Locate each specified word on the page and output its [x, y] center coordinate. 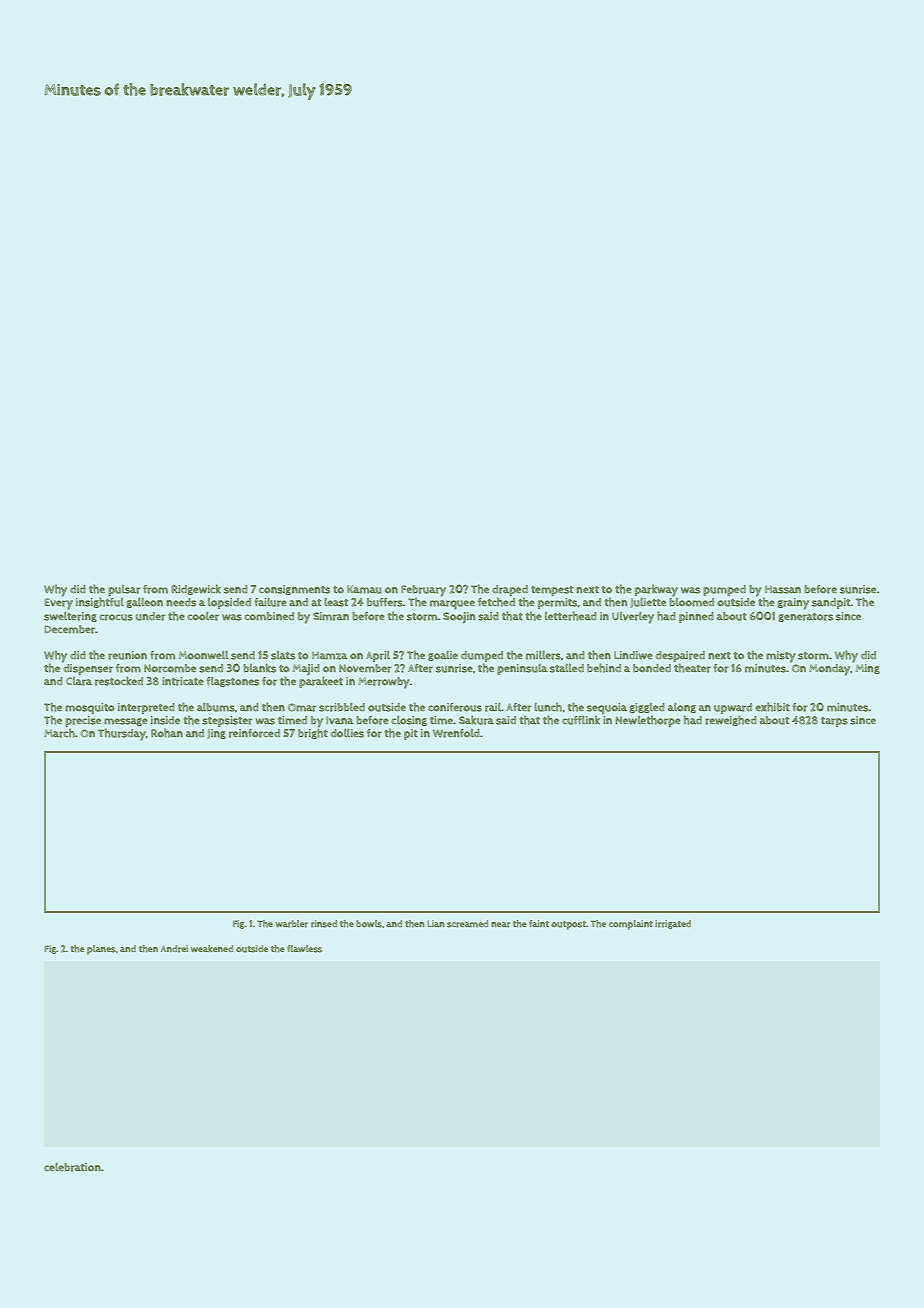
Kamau [364, 589]
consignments [294, 590]
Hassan [783, 589]
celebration [72, 1167]
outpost [568, 925]
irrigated [673, 924]
